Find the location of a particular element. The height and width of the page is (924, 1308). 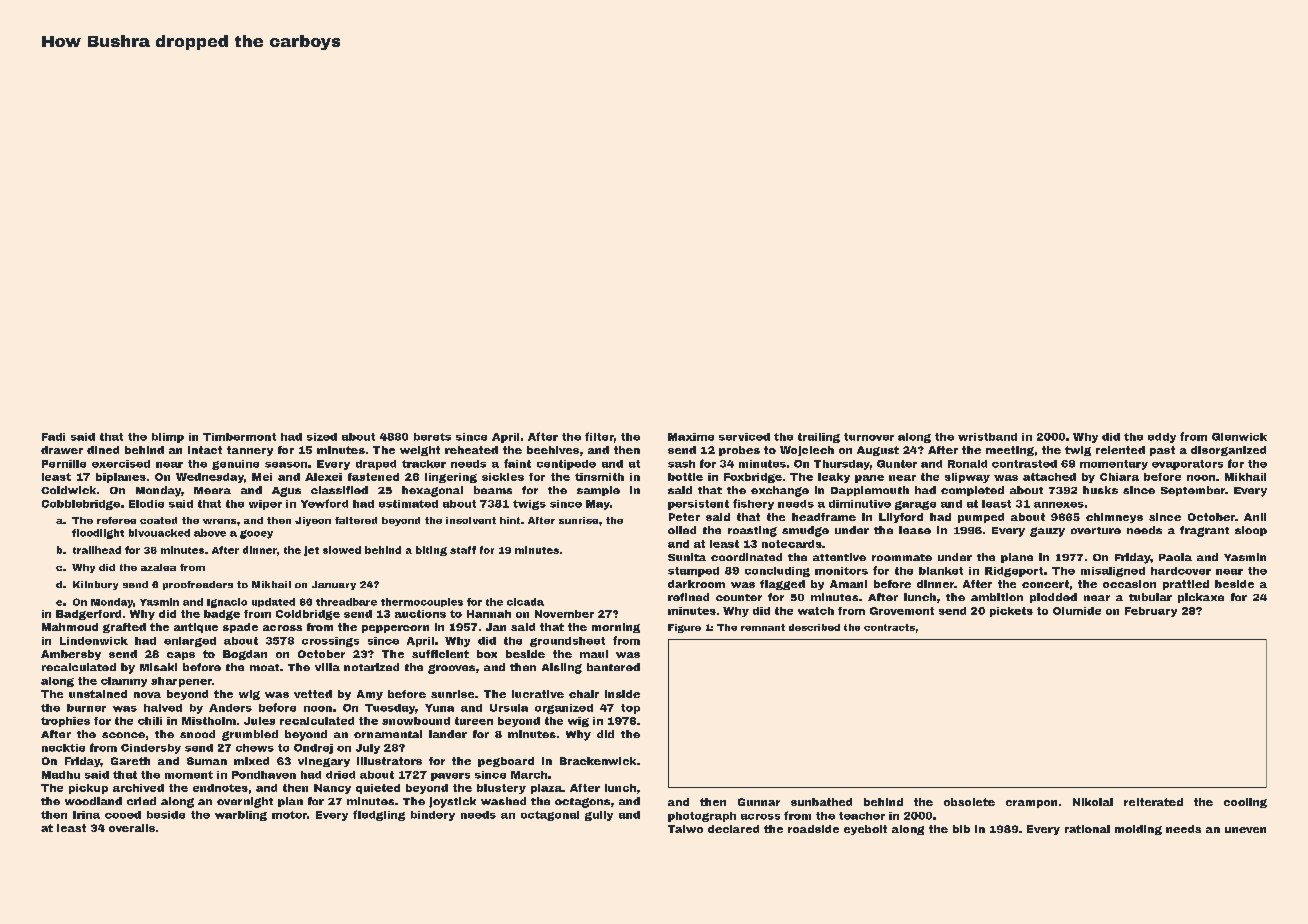

Fadi is located at coordinates (53, 437).
